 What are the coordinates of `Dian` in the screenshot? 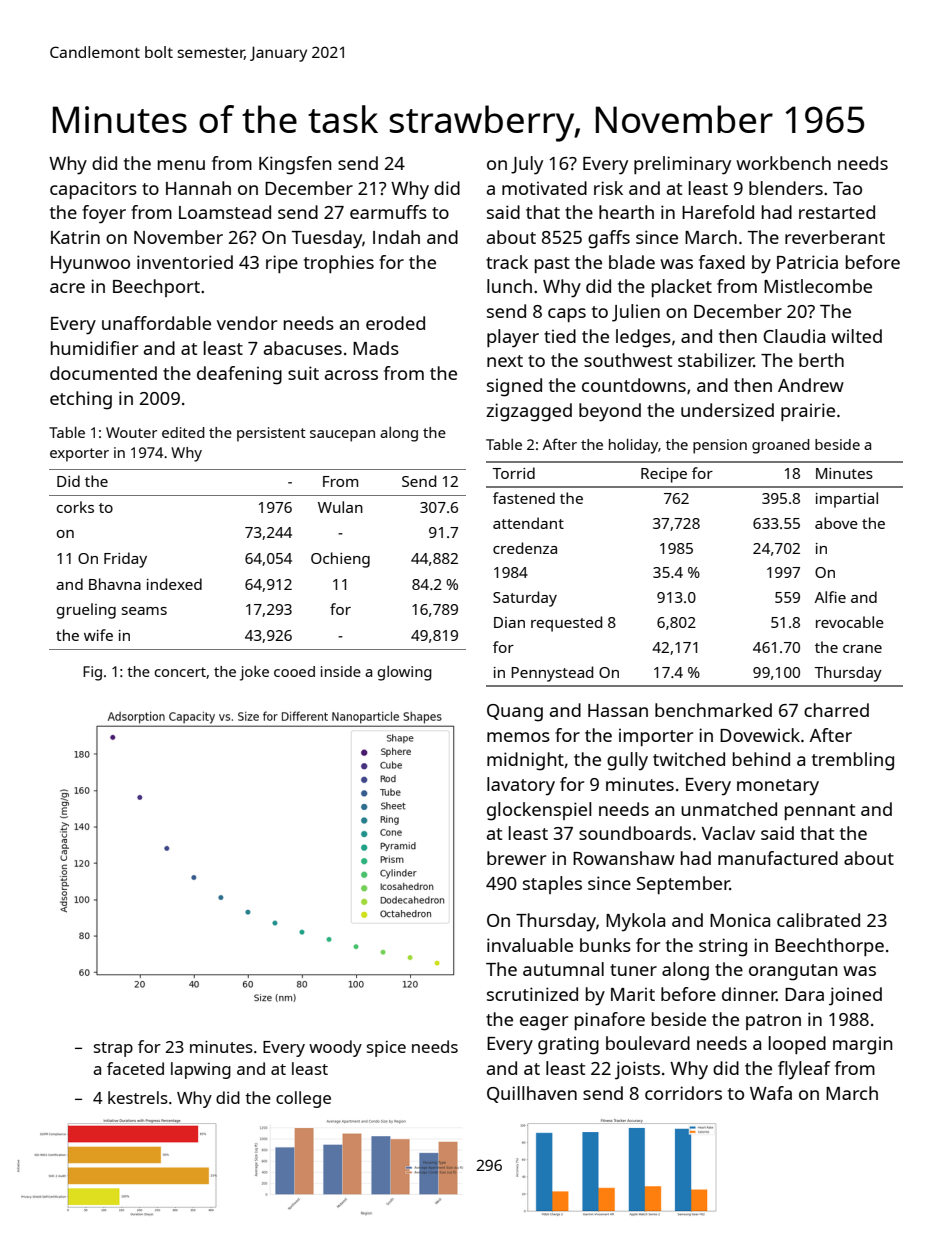 It's located at (509, 622).
